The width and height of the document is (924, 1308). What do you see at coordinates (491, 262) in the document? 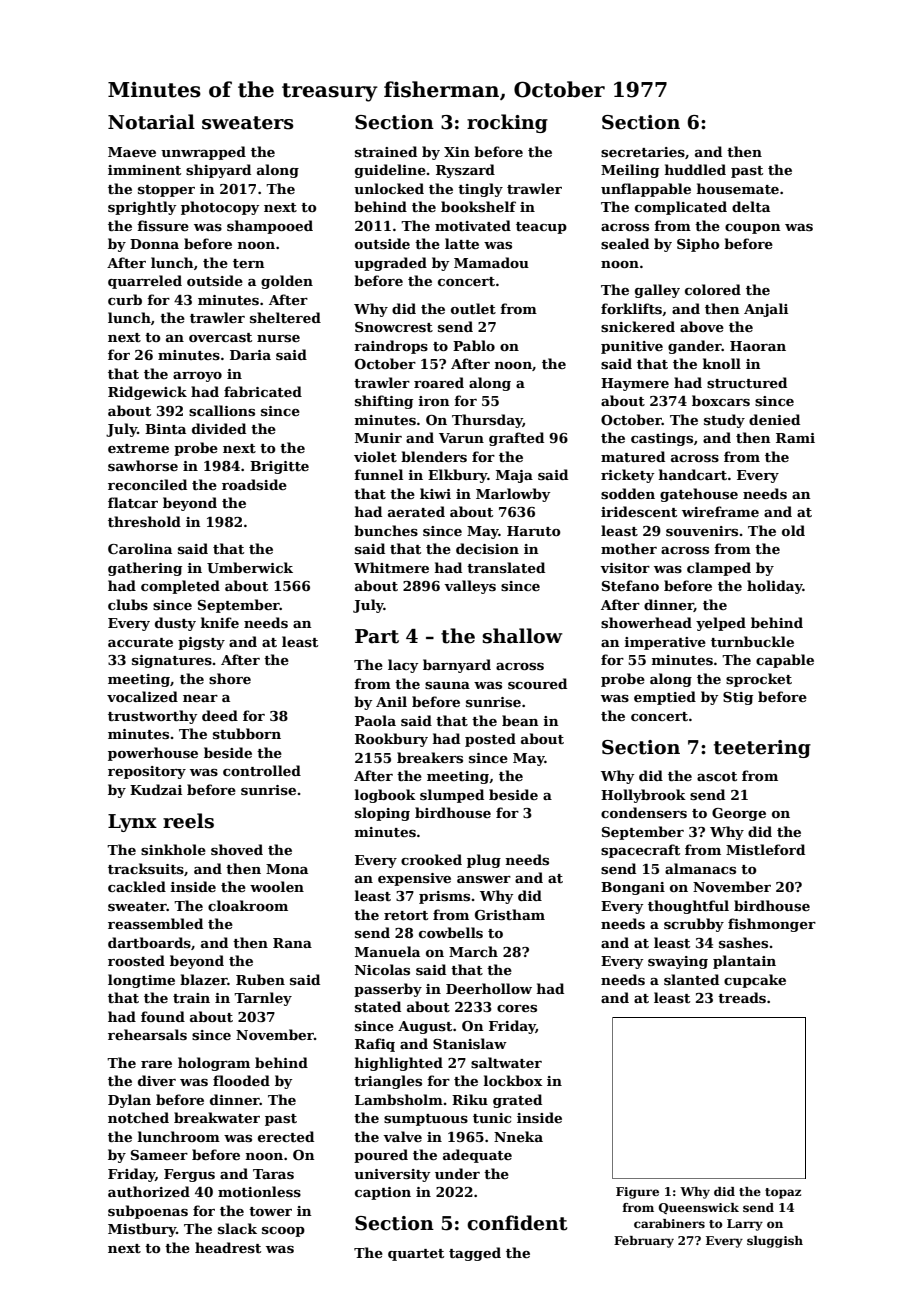
I see `Mamadou` at bounding box center [491, 262].
